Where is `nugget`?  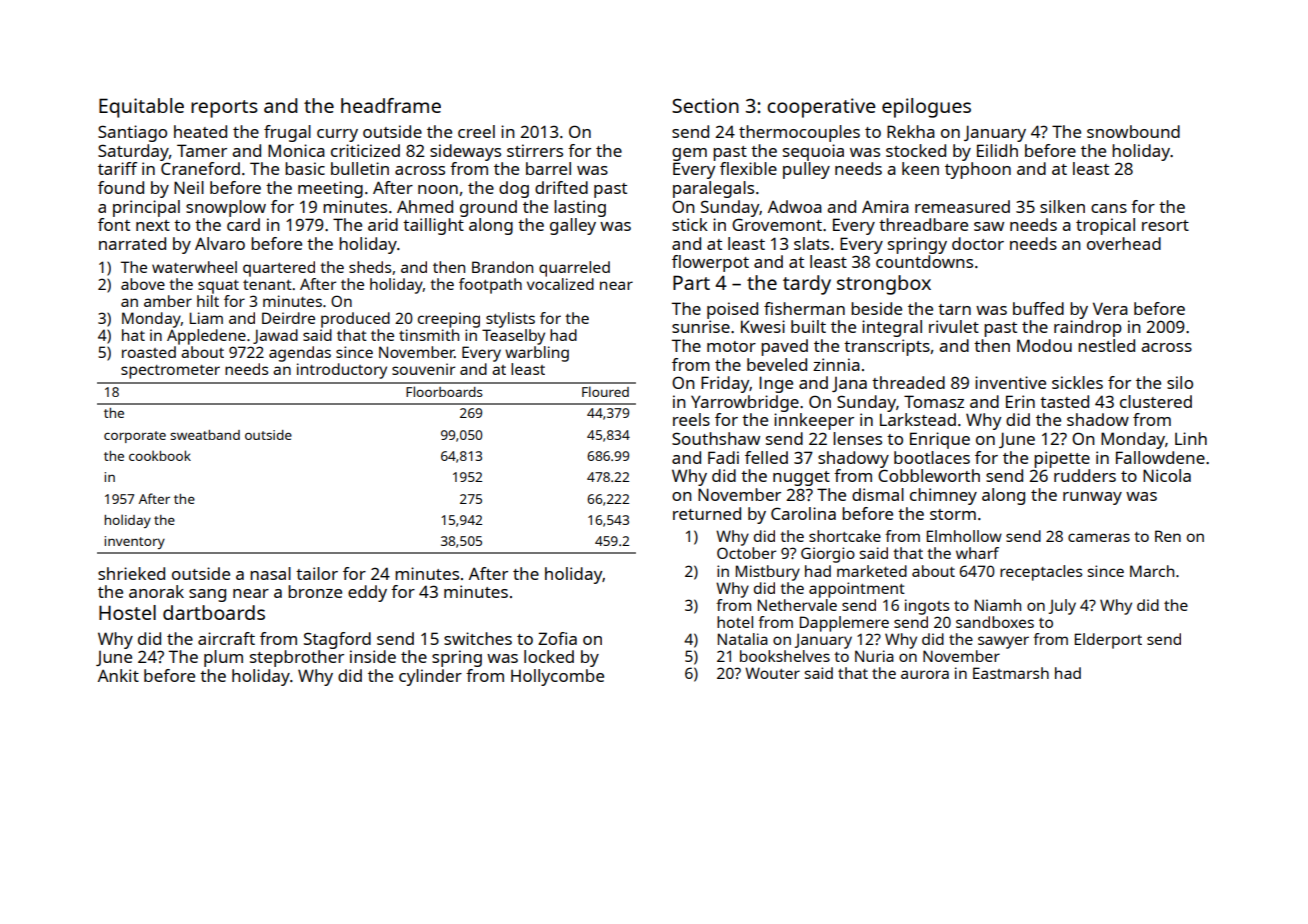
nugget is located at coordinates (801, 478).
